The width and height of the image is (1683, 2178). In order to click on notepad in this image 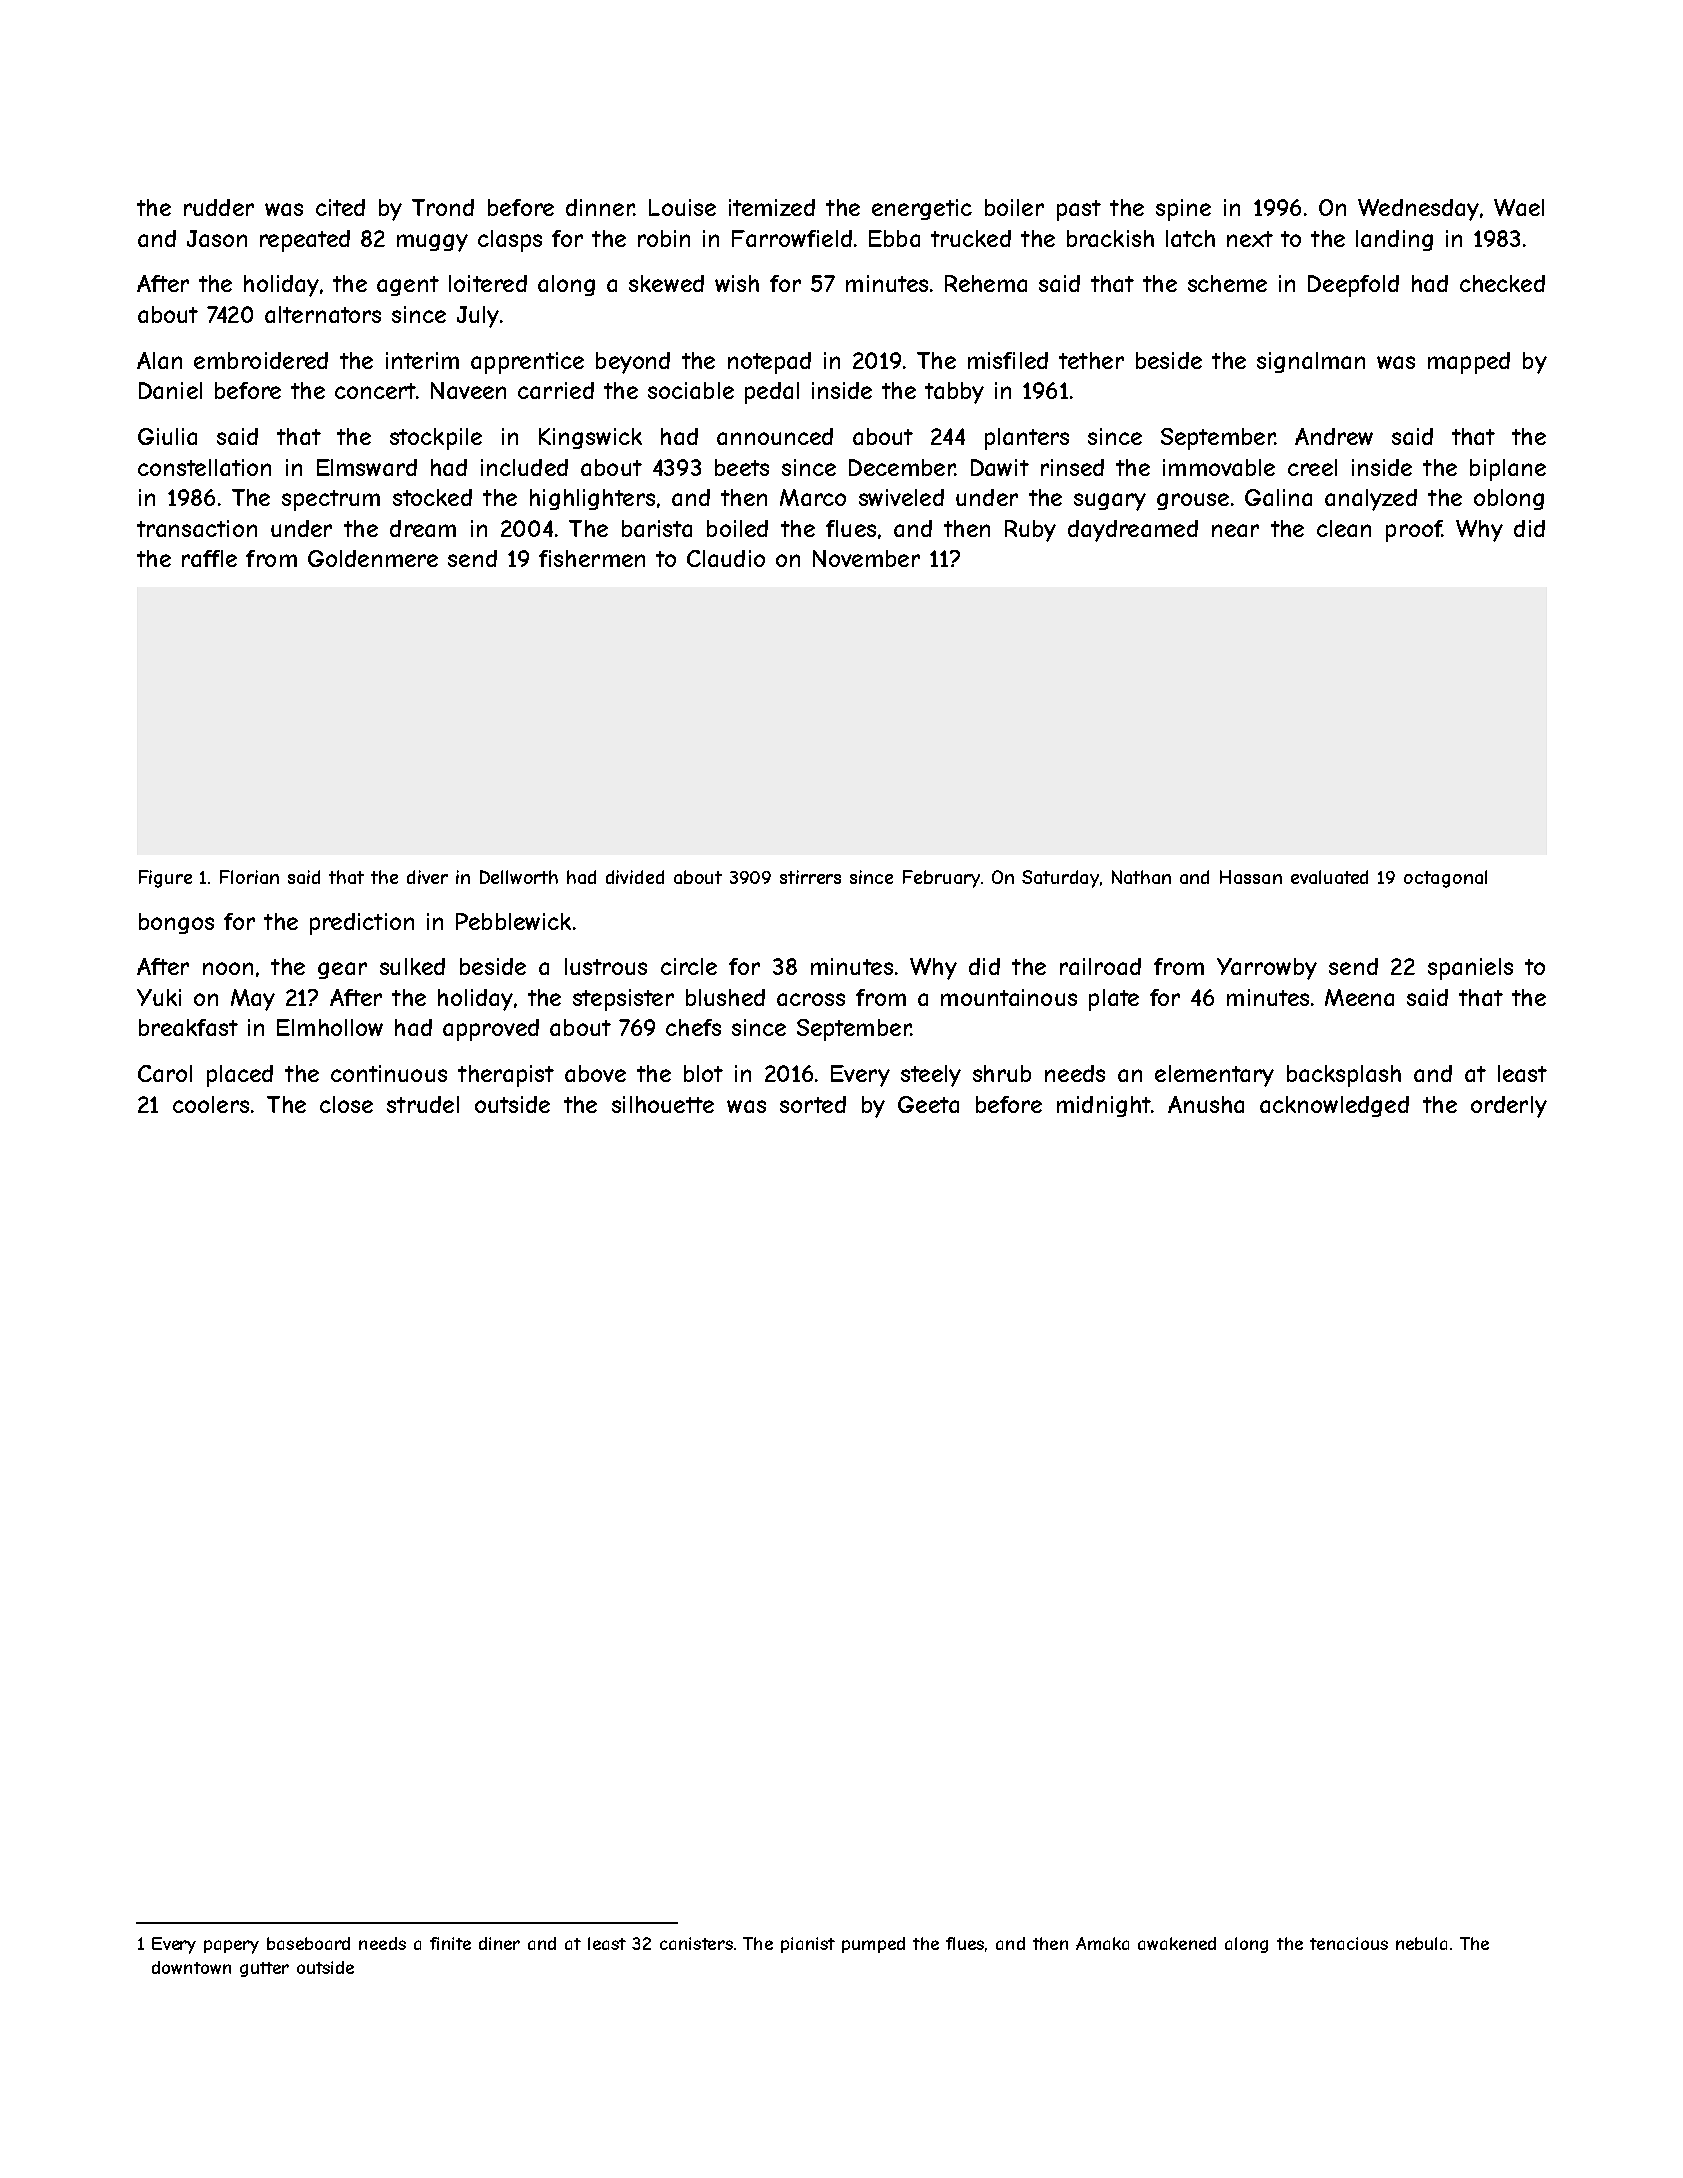, I will do `click(769, 363)`.
